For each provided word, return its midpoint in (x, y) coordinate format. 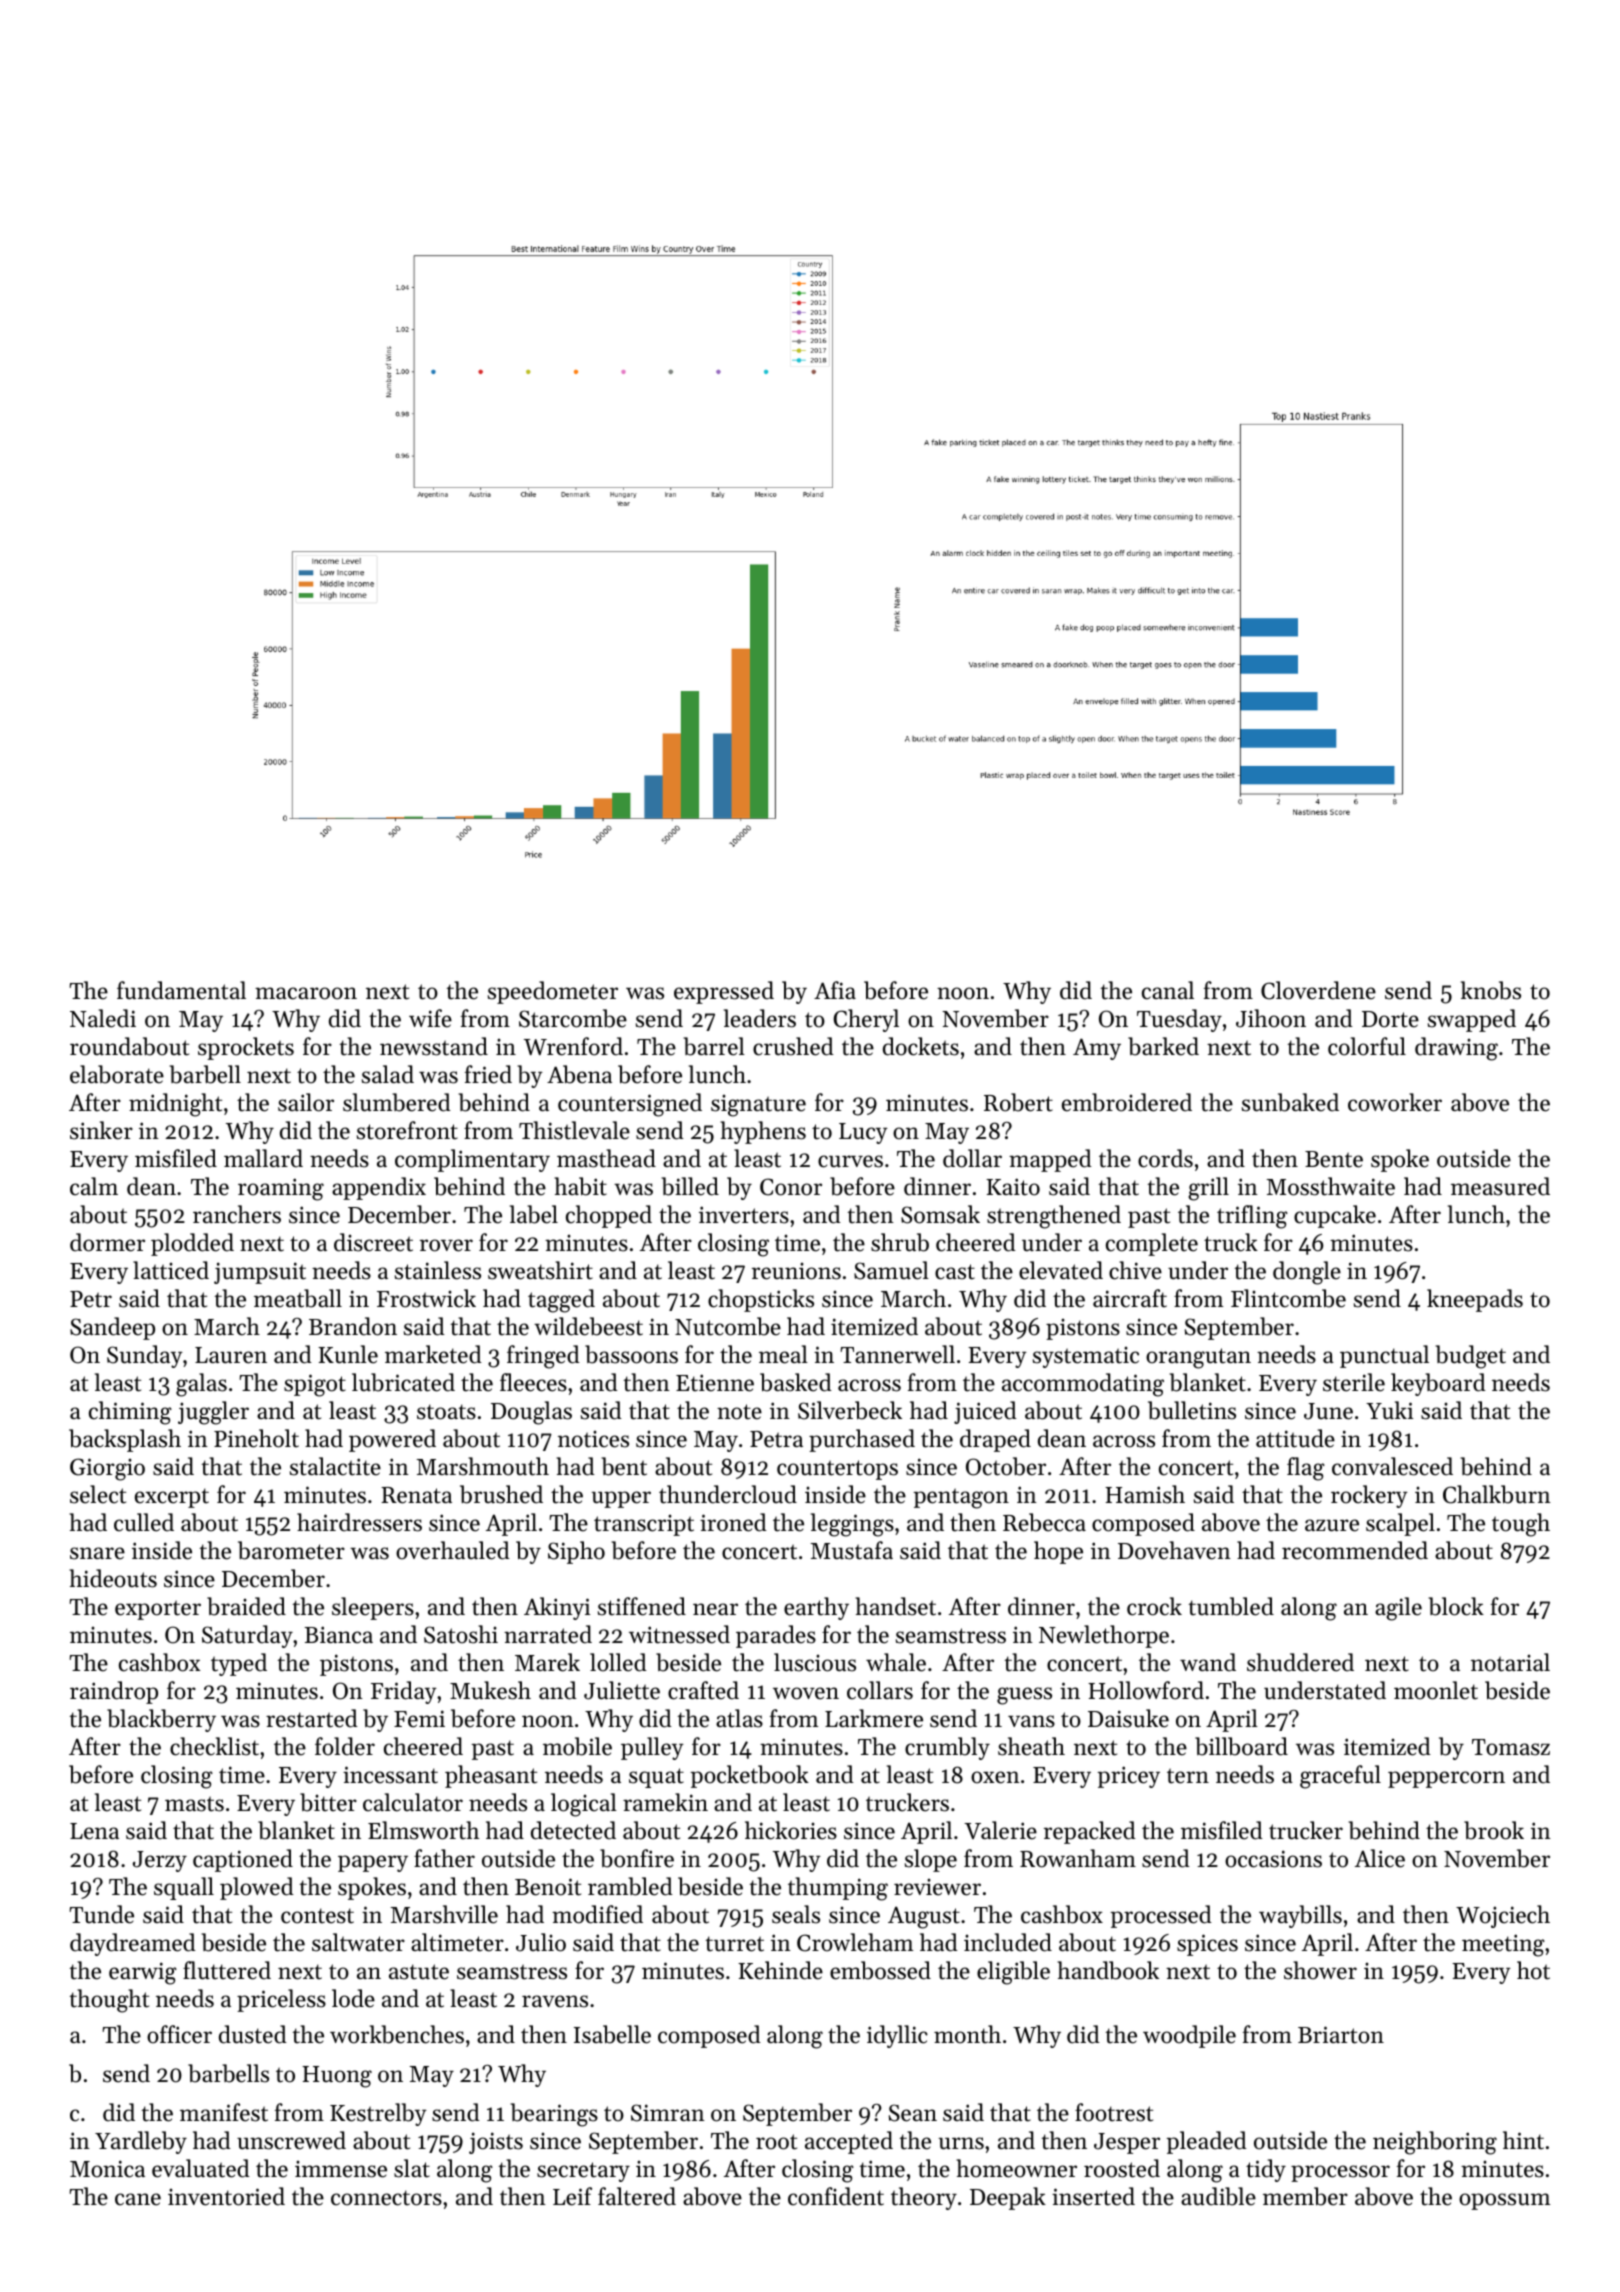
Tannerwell (897, 1354)
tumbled (1231, 1606)
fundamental (181, 990)
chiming (130, 1413)
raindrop (114, 1692)
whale (896, 1662)
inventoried (226, 2196)
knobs (1491, 990)
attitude (1295, 1438)
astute (419, 1972)
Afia (835, 990)
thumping (838, 1889)
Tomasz (1511, 1747)
